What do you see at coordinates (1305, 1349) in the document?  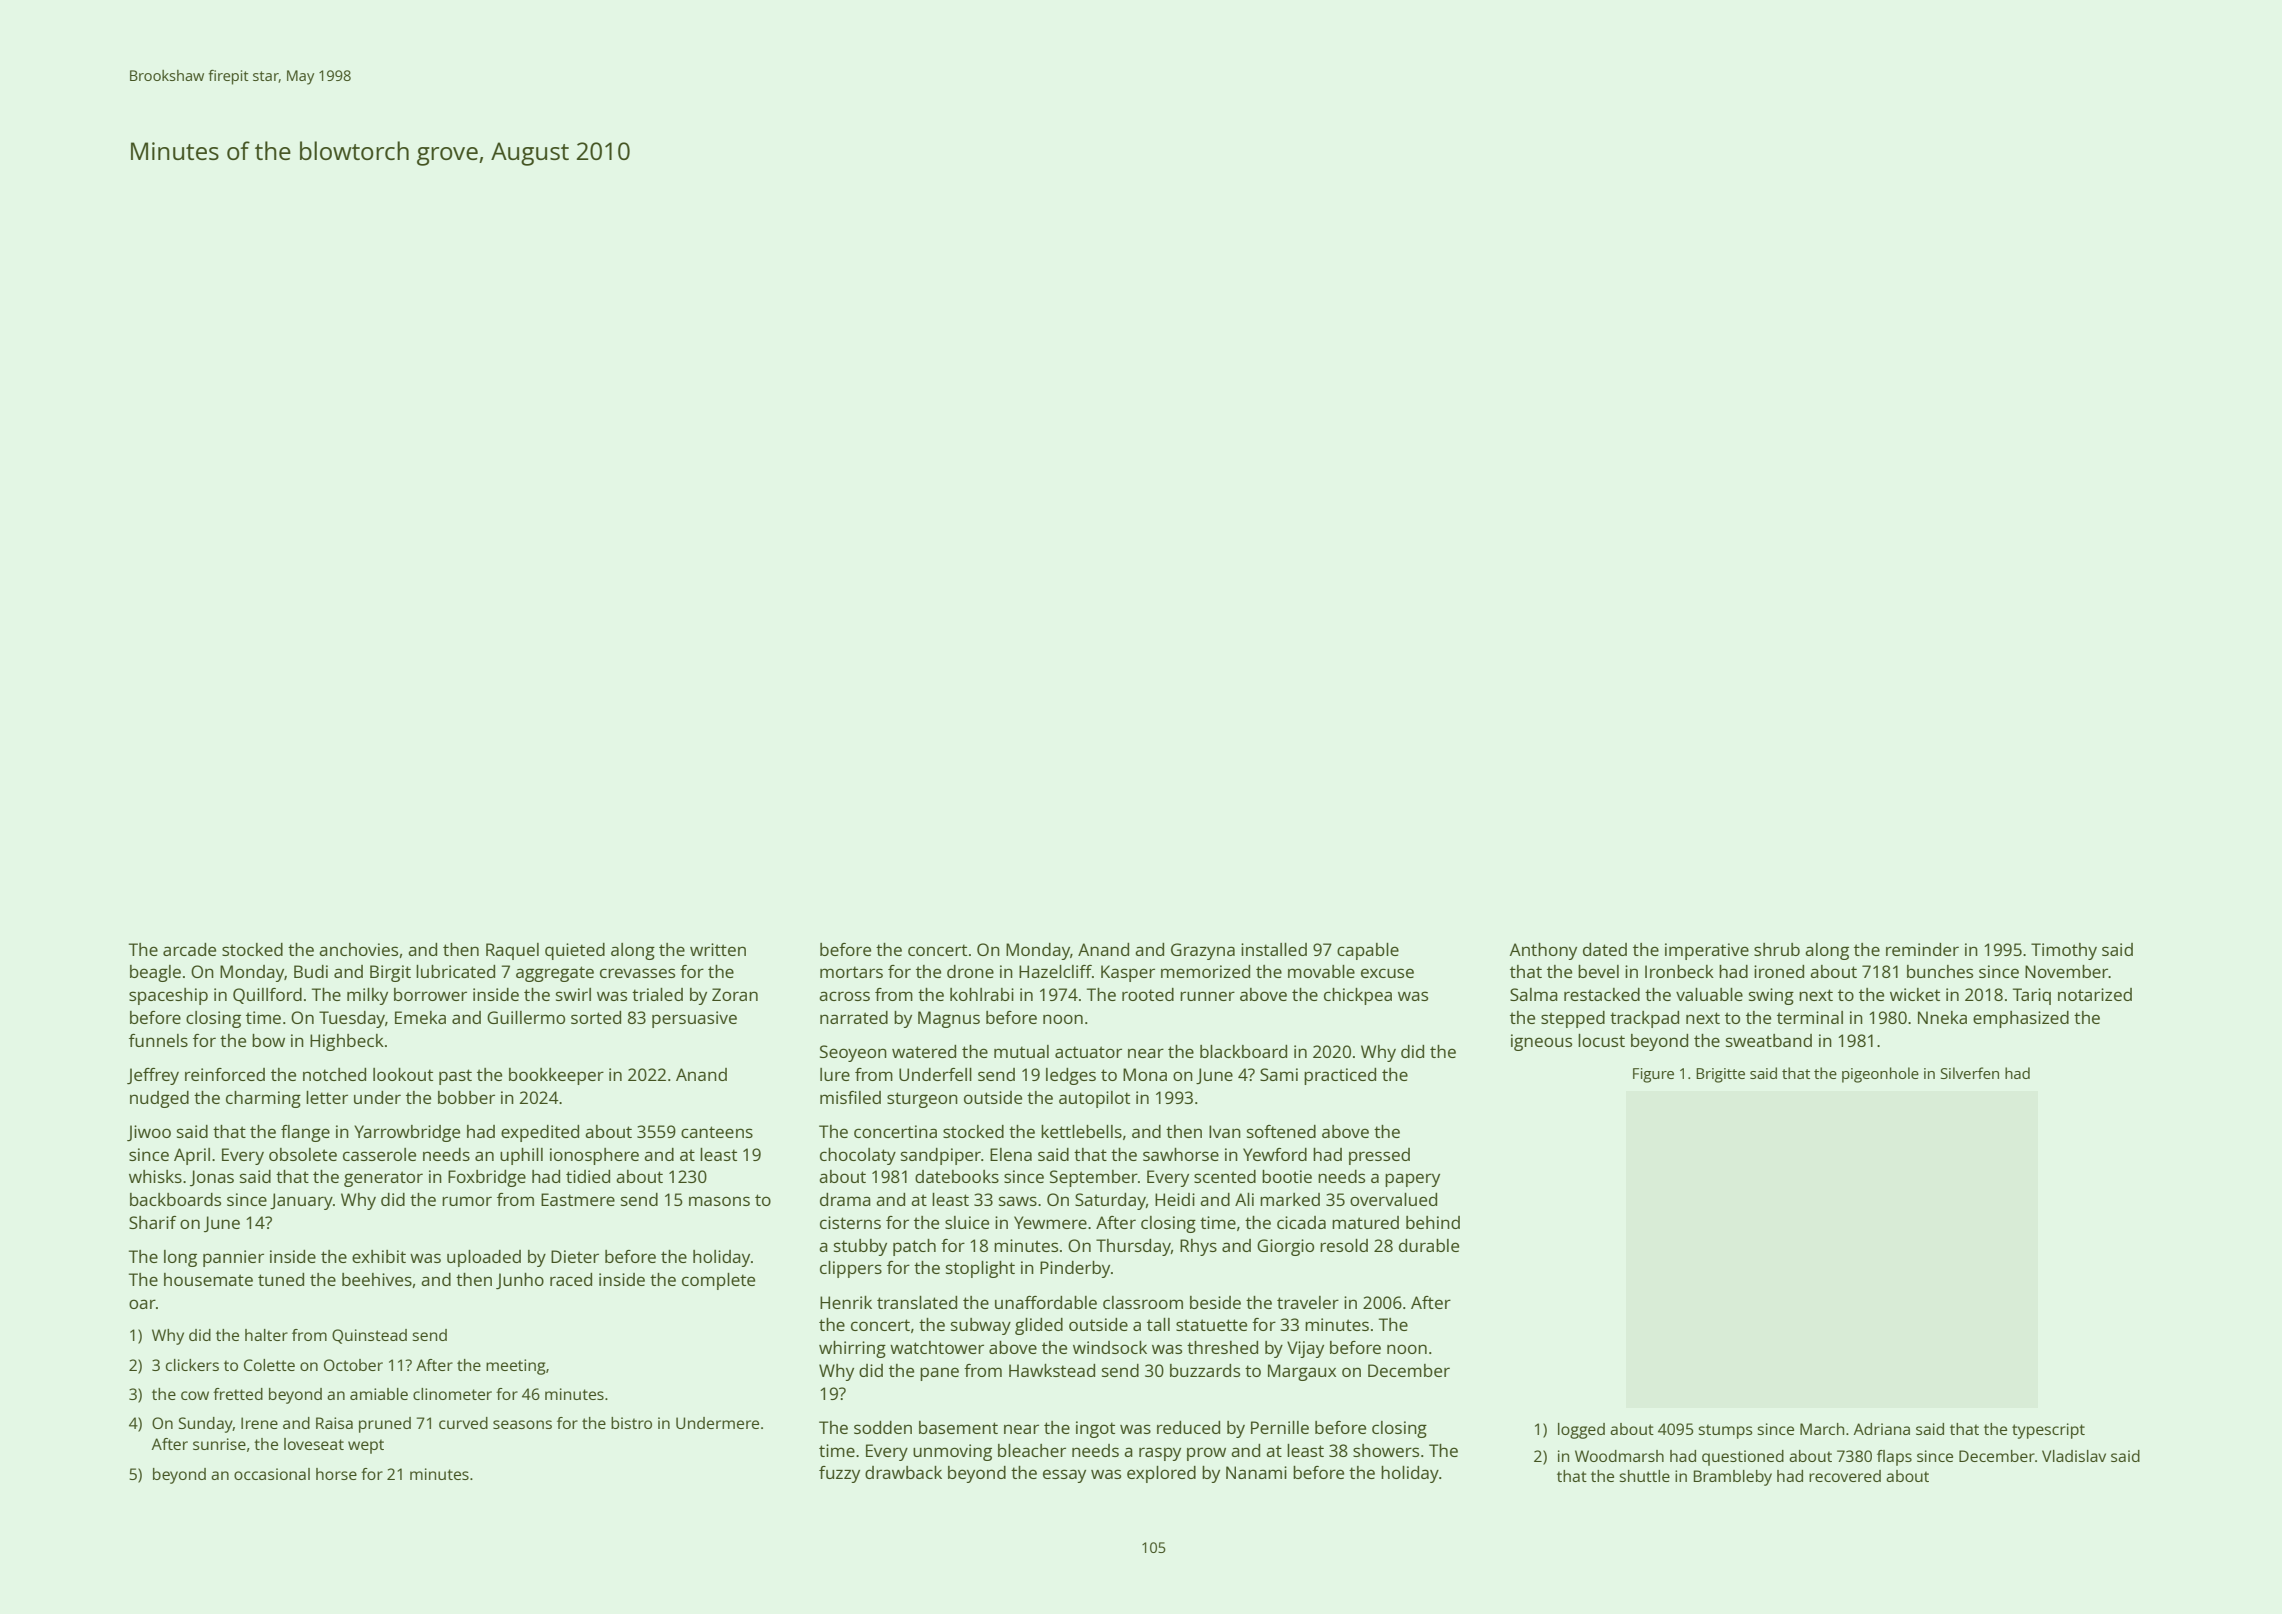 I see `Vijay` at bounding box center [1305, 1349].
